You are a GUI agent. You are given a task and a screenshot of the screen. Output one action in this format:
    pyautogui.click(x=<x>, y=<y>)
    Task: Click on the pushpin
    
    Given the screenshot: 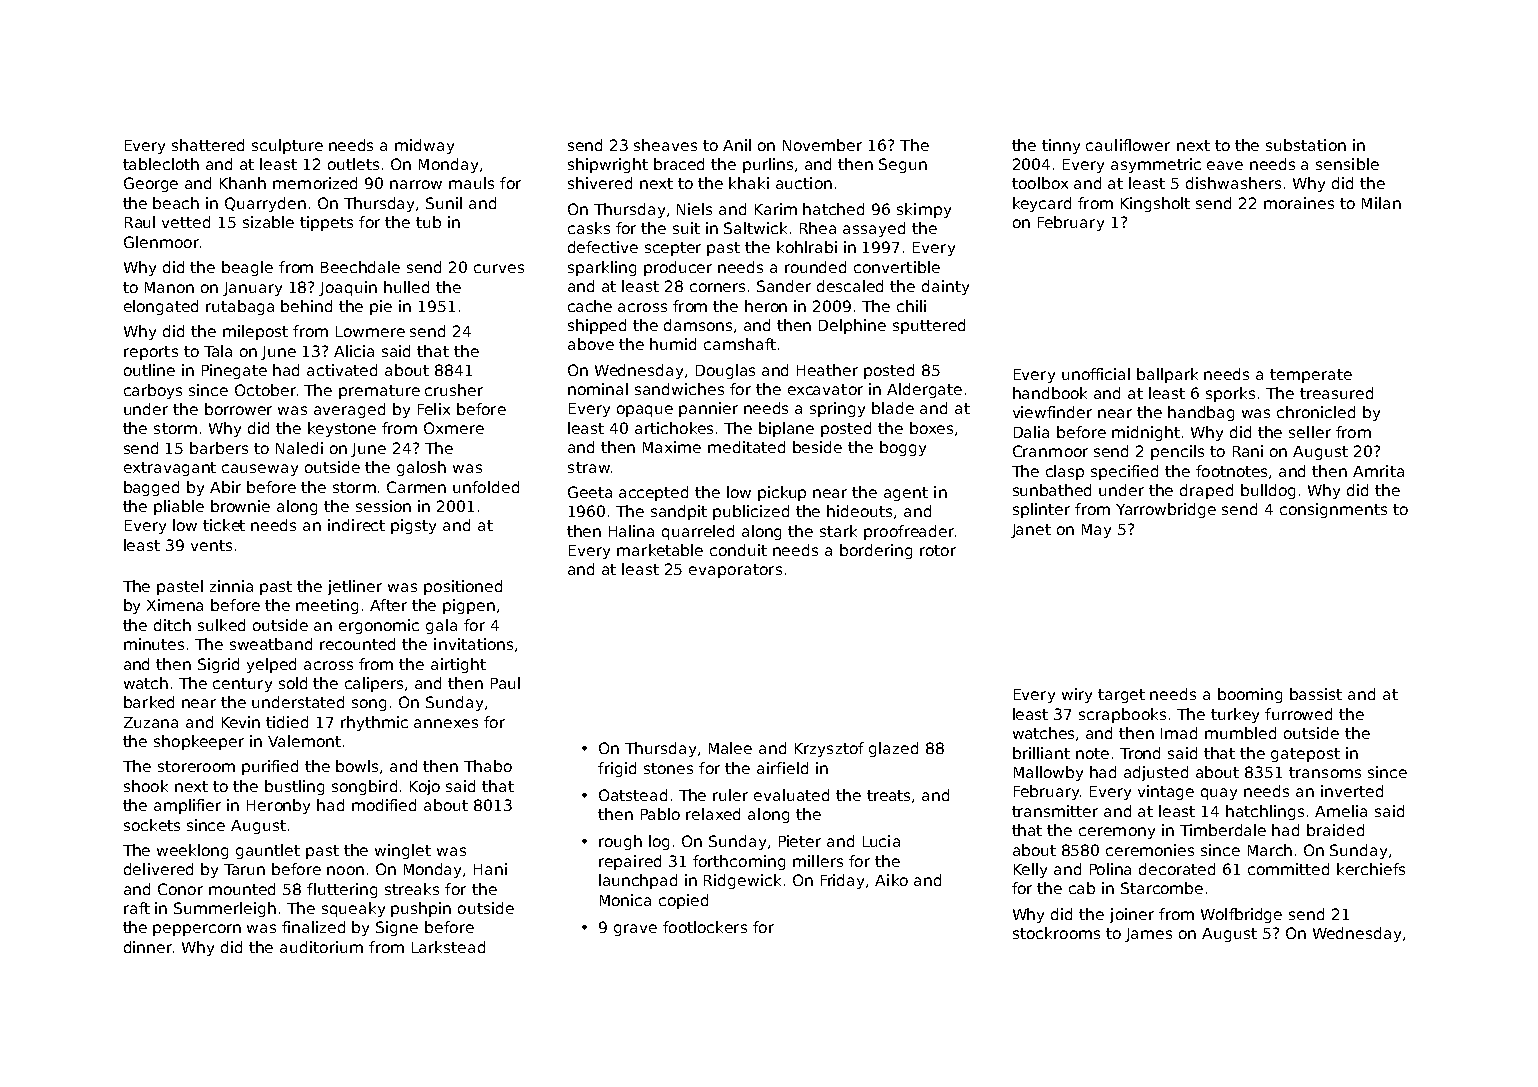 What is the action you would take?
    pyautogui.click(x=421, y=909)
